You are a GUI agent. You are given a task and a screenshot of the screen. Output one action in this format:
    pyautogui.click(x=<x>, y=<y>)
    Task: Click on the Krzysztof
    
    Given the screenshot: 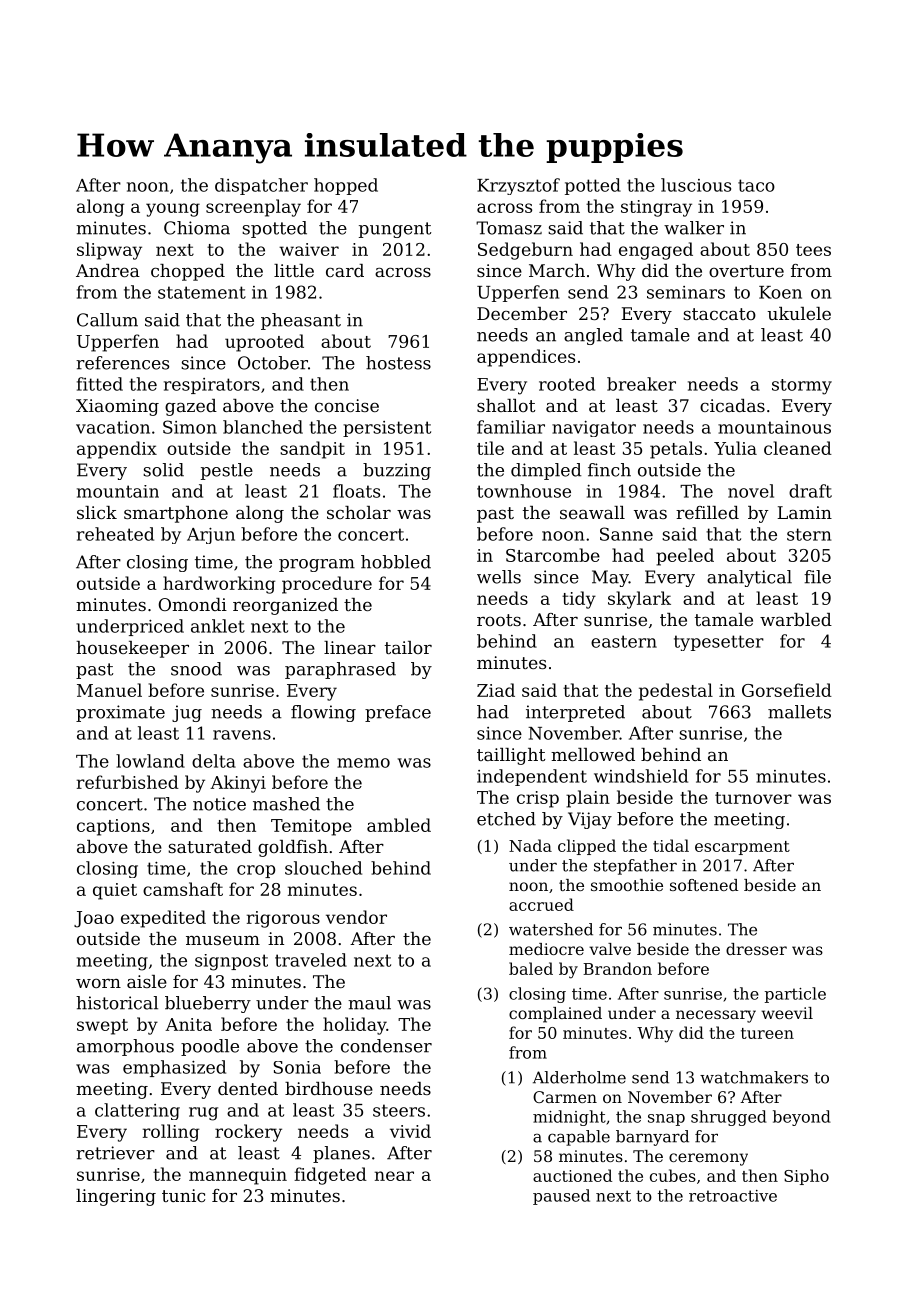 What is the action you would take?
    pyautogui.click(x=518, y=186)
